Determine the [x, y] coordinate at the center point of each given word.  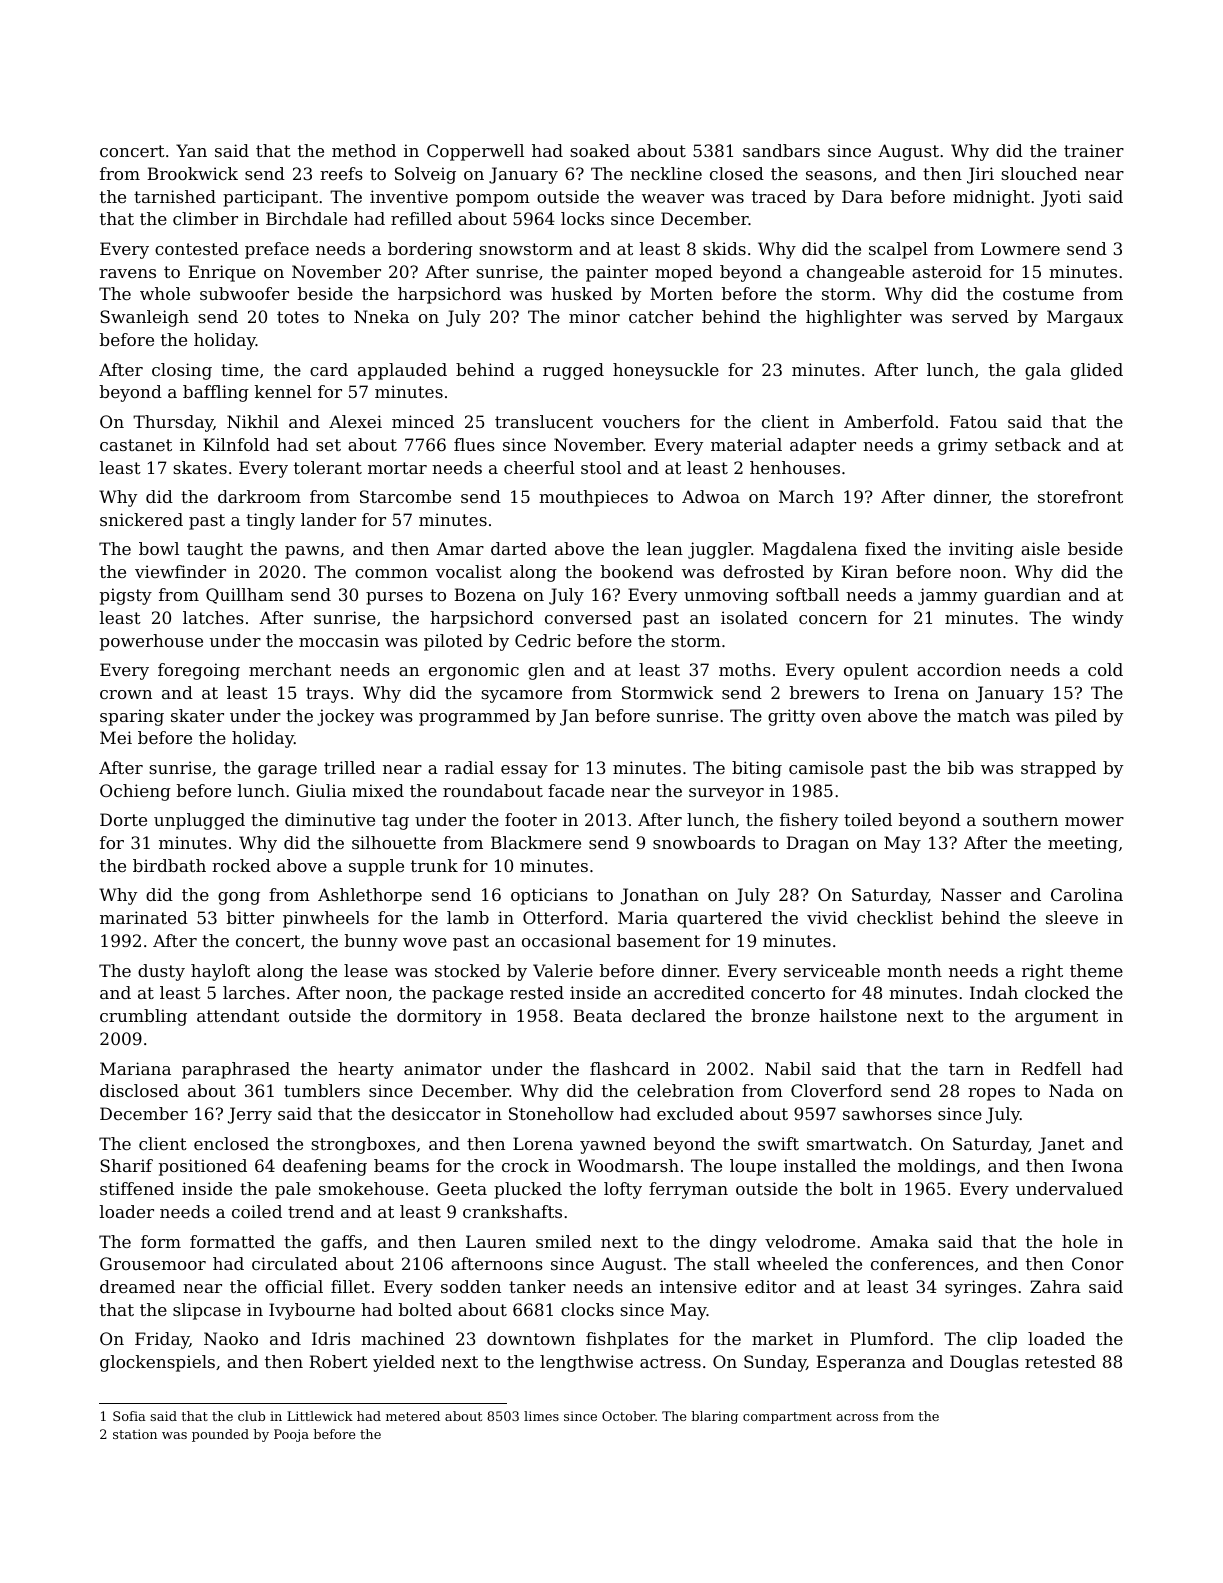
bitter [250, 917]
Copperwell [475, 152]
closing [182, 371]
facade [576, 790]
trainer [1094, 150]
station [135, 1434]
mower [1094, 821]
